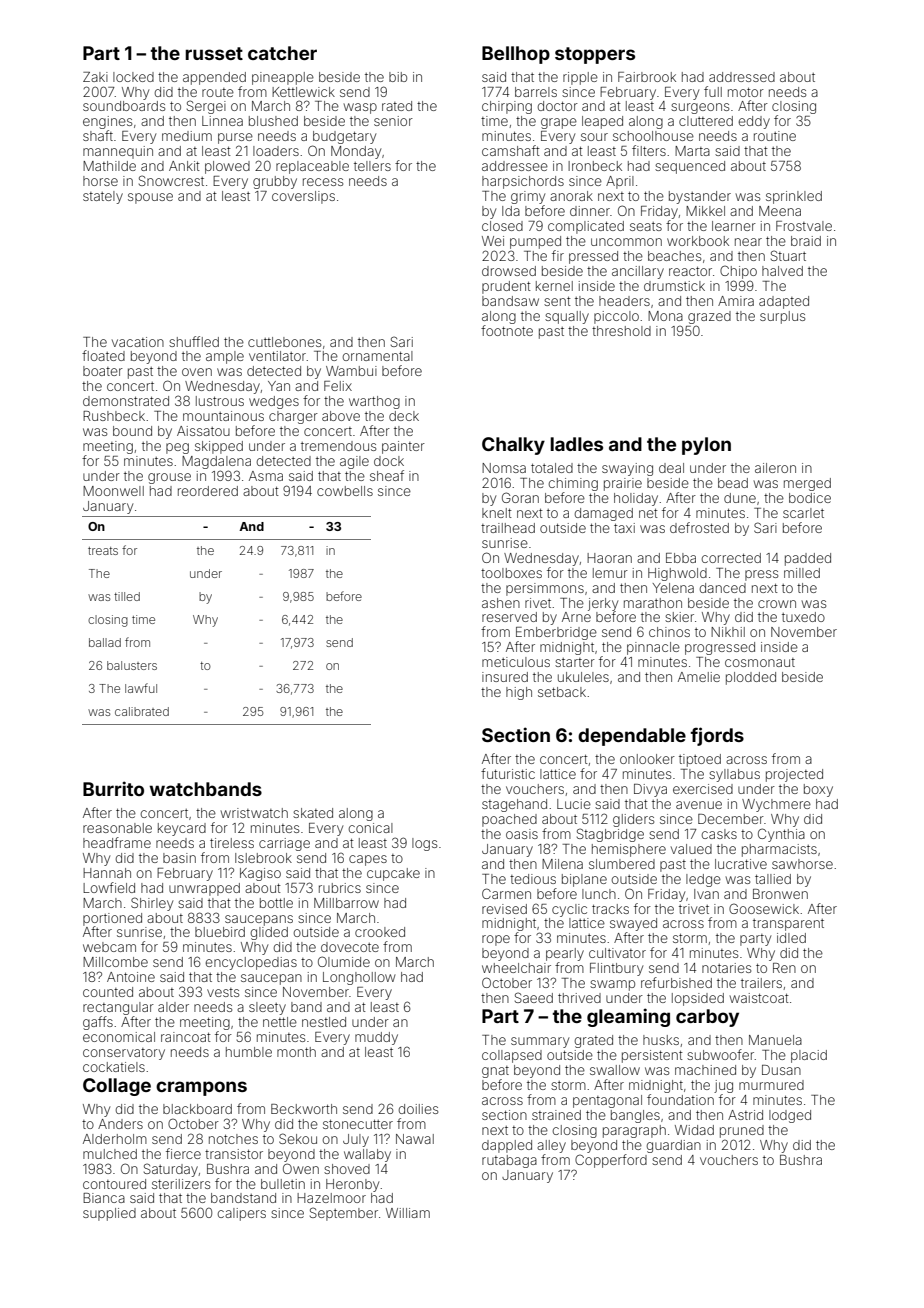  Describe the element at coordinates (408, 1213) in the image. I see `William` at that location.
